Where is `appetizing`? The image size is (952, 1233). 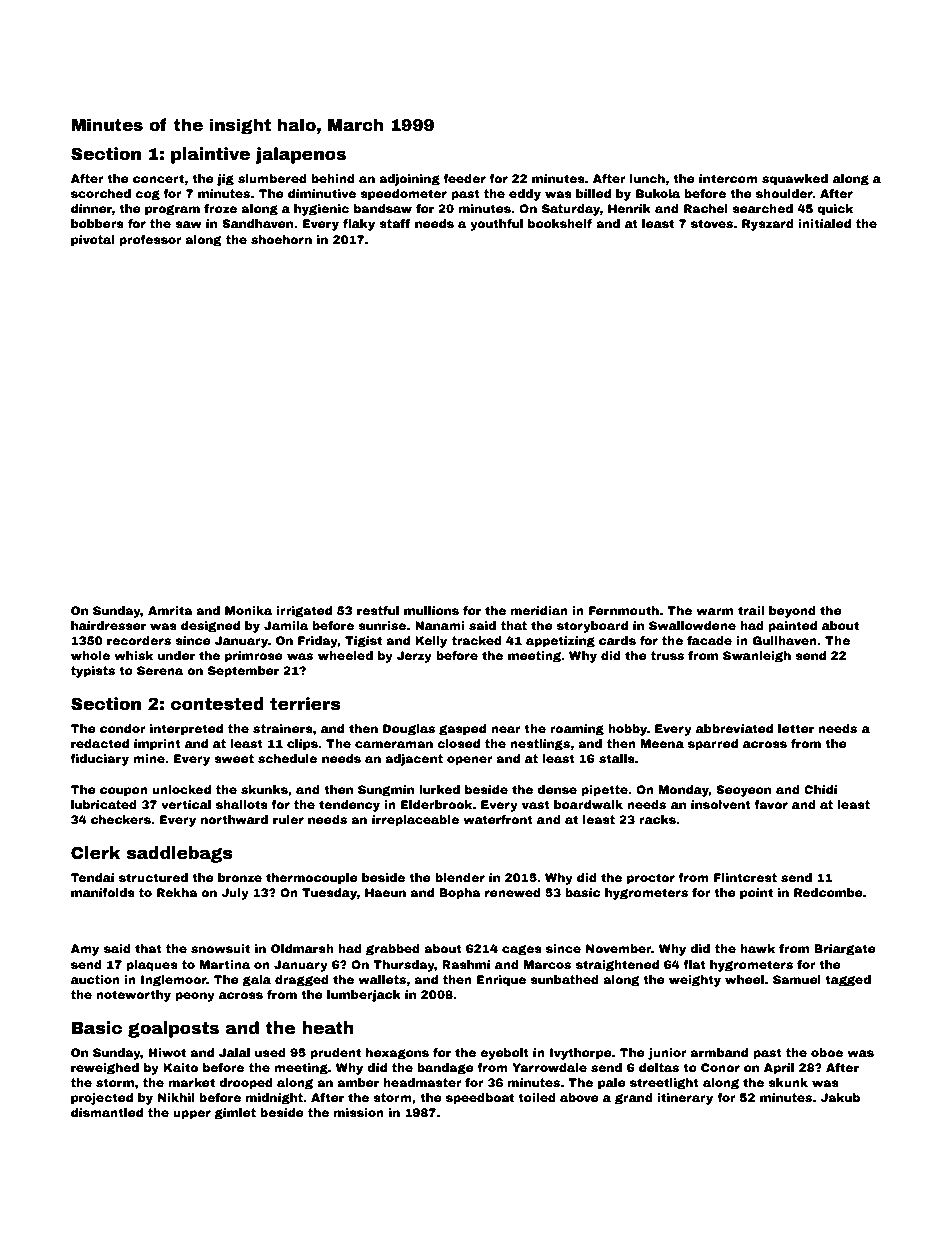
appetizing is located at coordinates (560, 642).
